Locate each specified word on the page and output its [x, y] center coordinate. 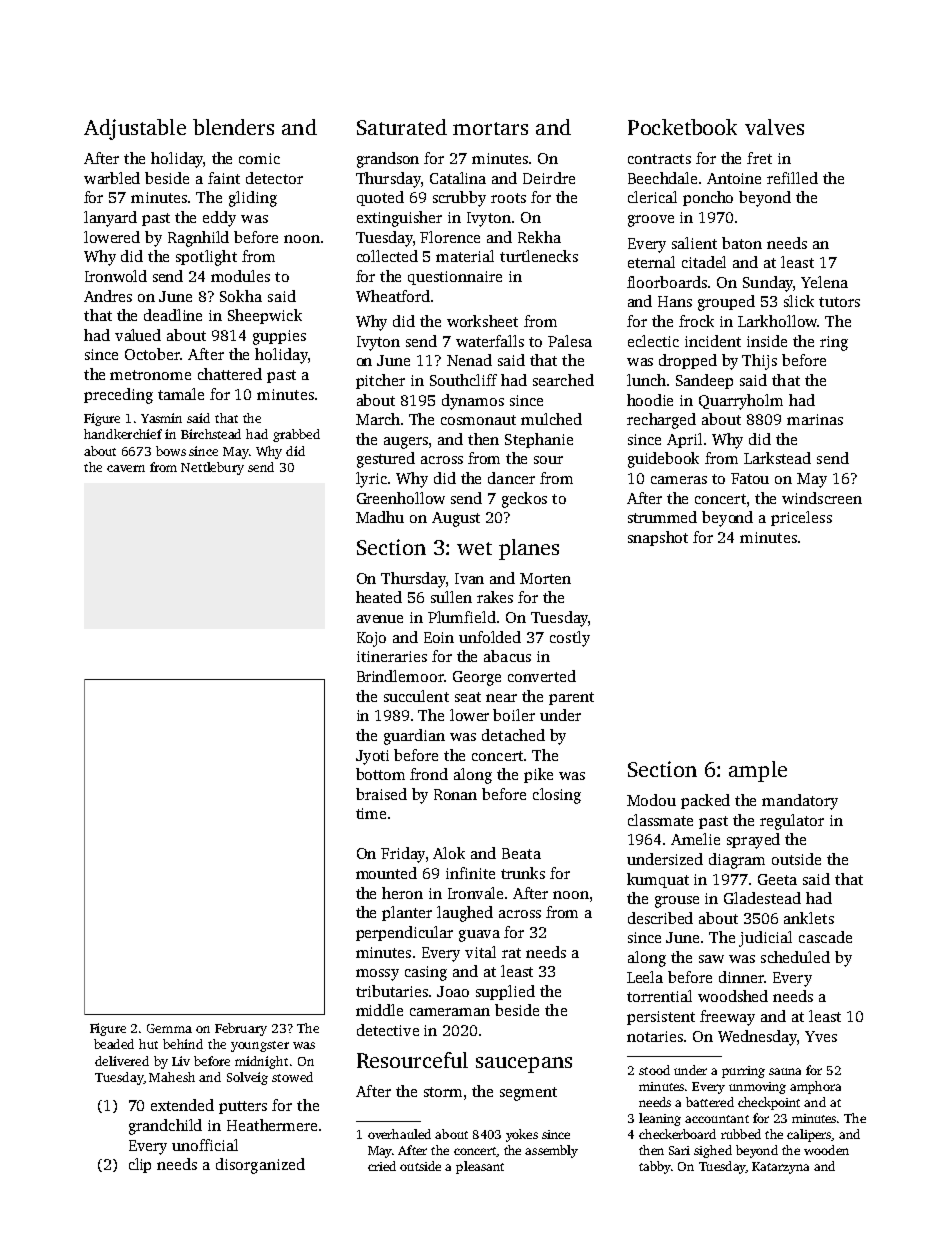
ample [758, 771]
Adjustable [135, 129]
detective [388, 1030]
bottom [380, 774]
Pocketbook [682, 127]
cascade [825, 937]
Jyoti [372, 757]
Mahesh [172, 1077]
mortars [490, 128]
